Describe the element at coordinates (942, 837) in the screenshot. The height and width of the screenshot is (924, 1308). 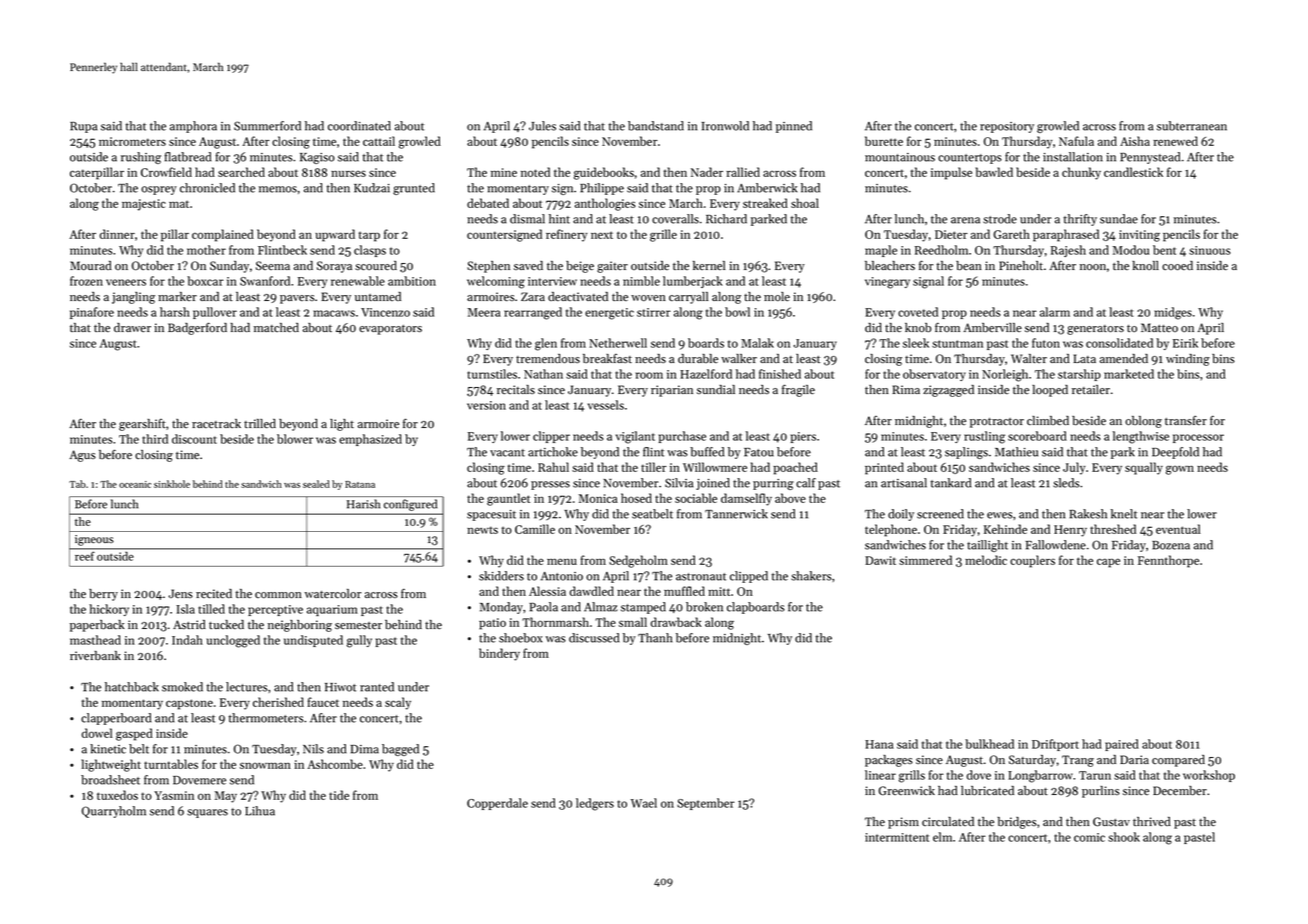
I see `elm` at that location.
